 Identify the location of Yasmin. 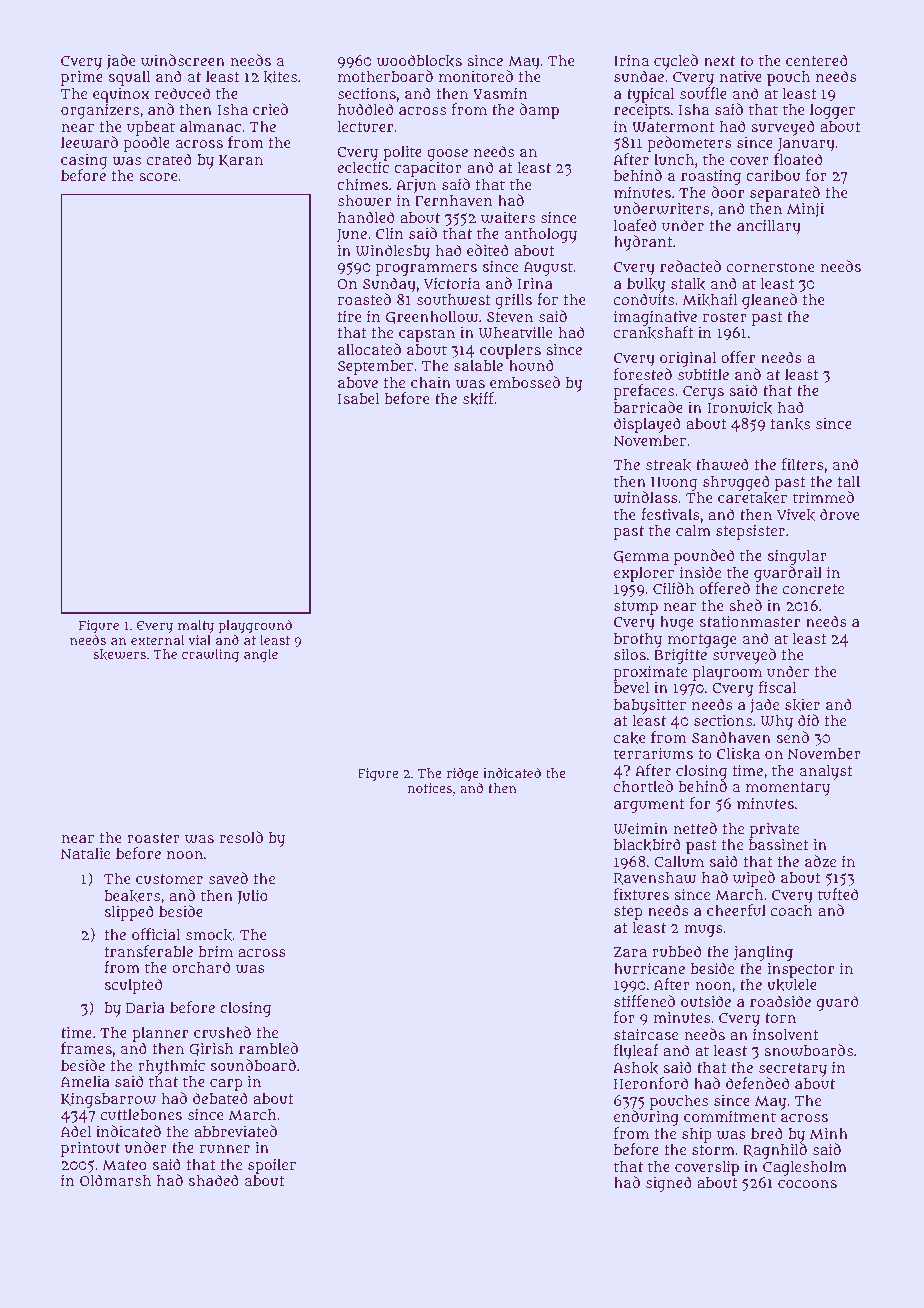
(500, 93).
